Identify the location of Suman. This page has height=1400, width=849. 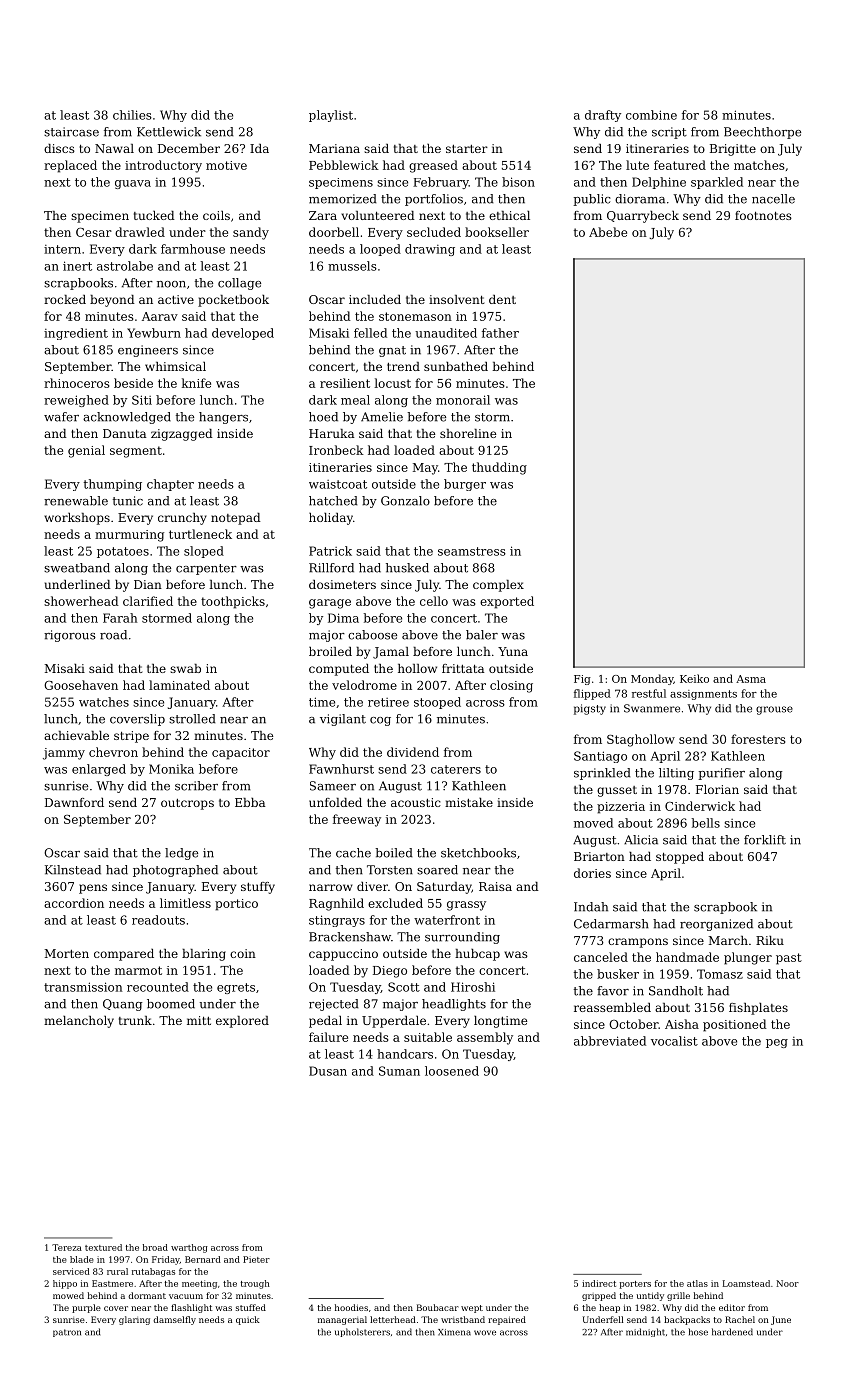
(399, 1071).
